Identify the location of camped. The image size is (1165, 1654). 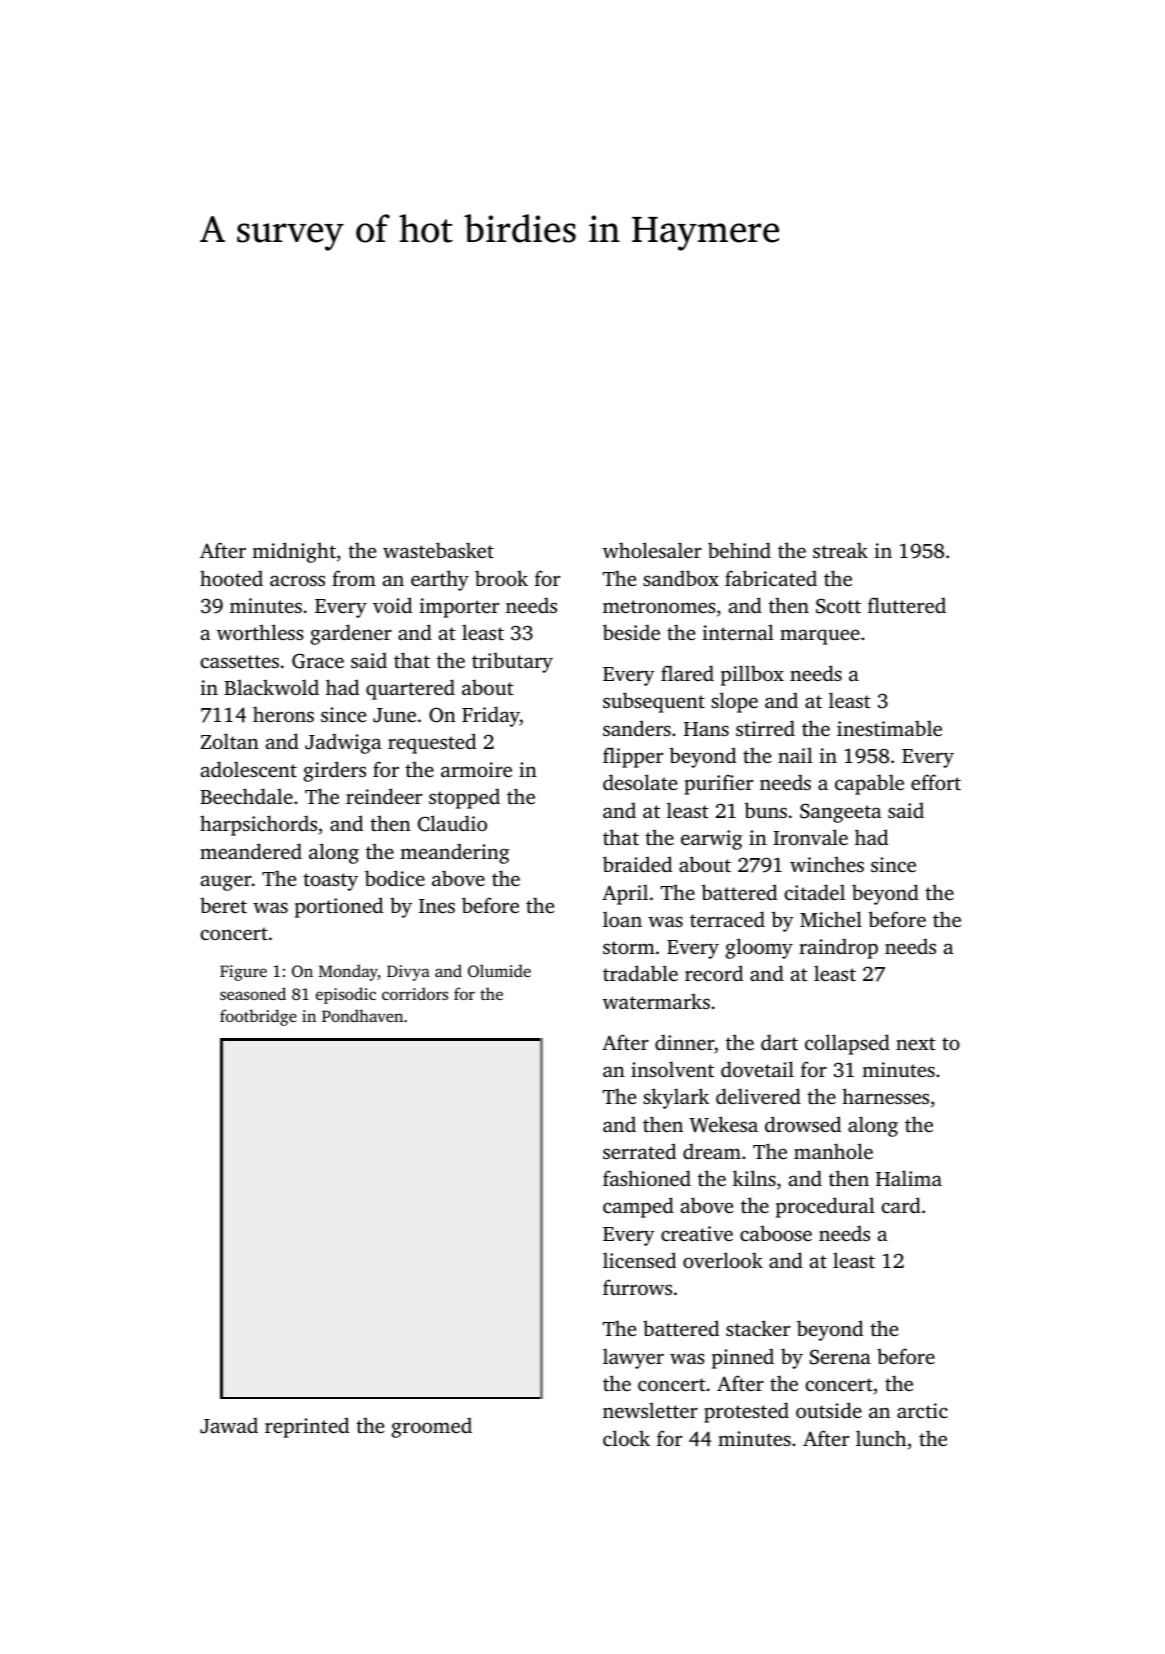
(638, 1207).
